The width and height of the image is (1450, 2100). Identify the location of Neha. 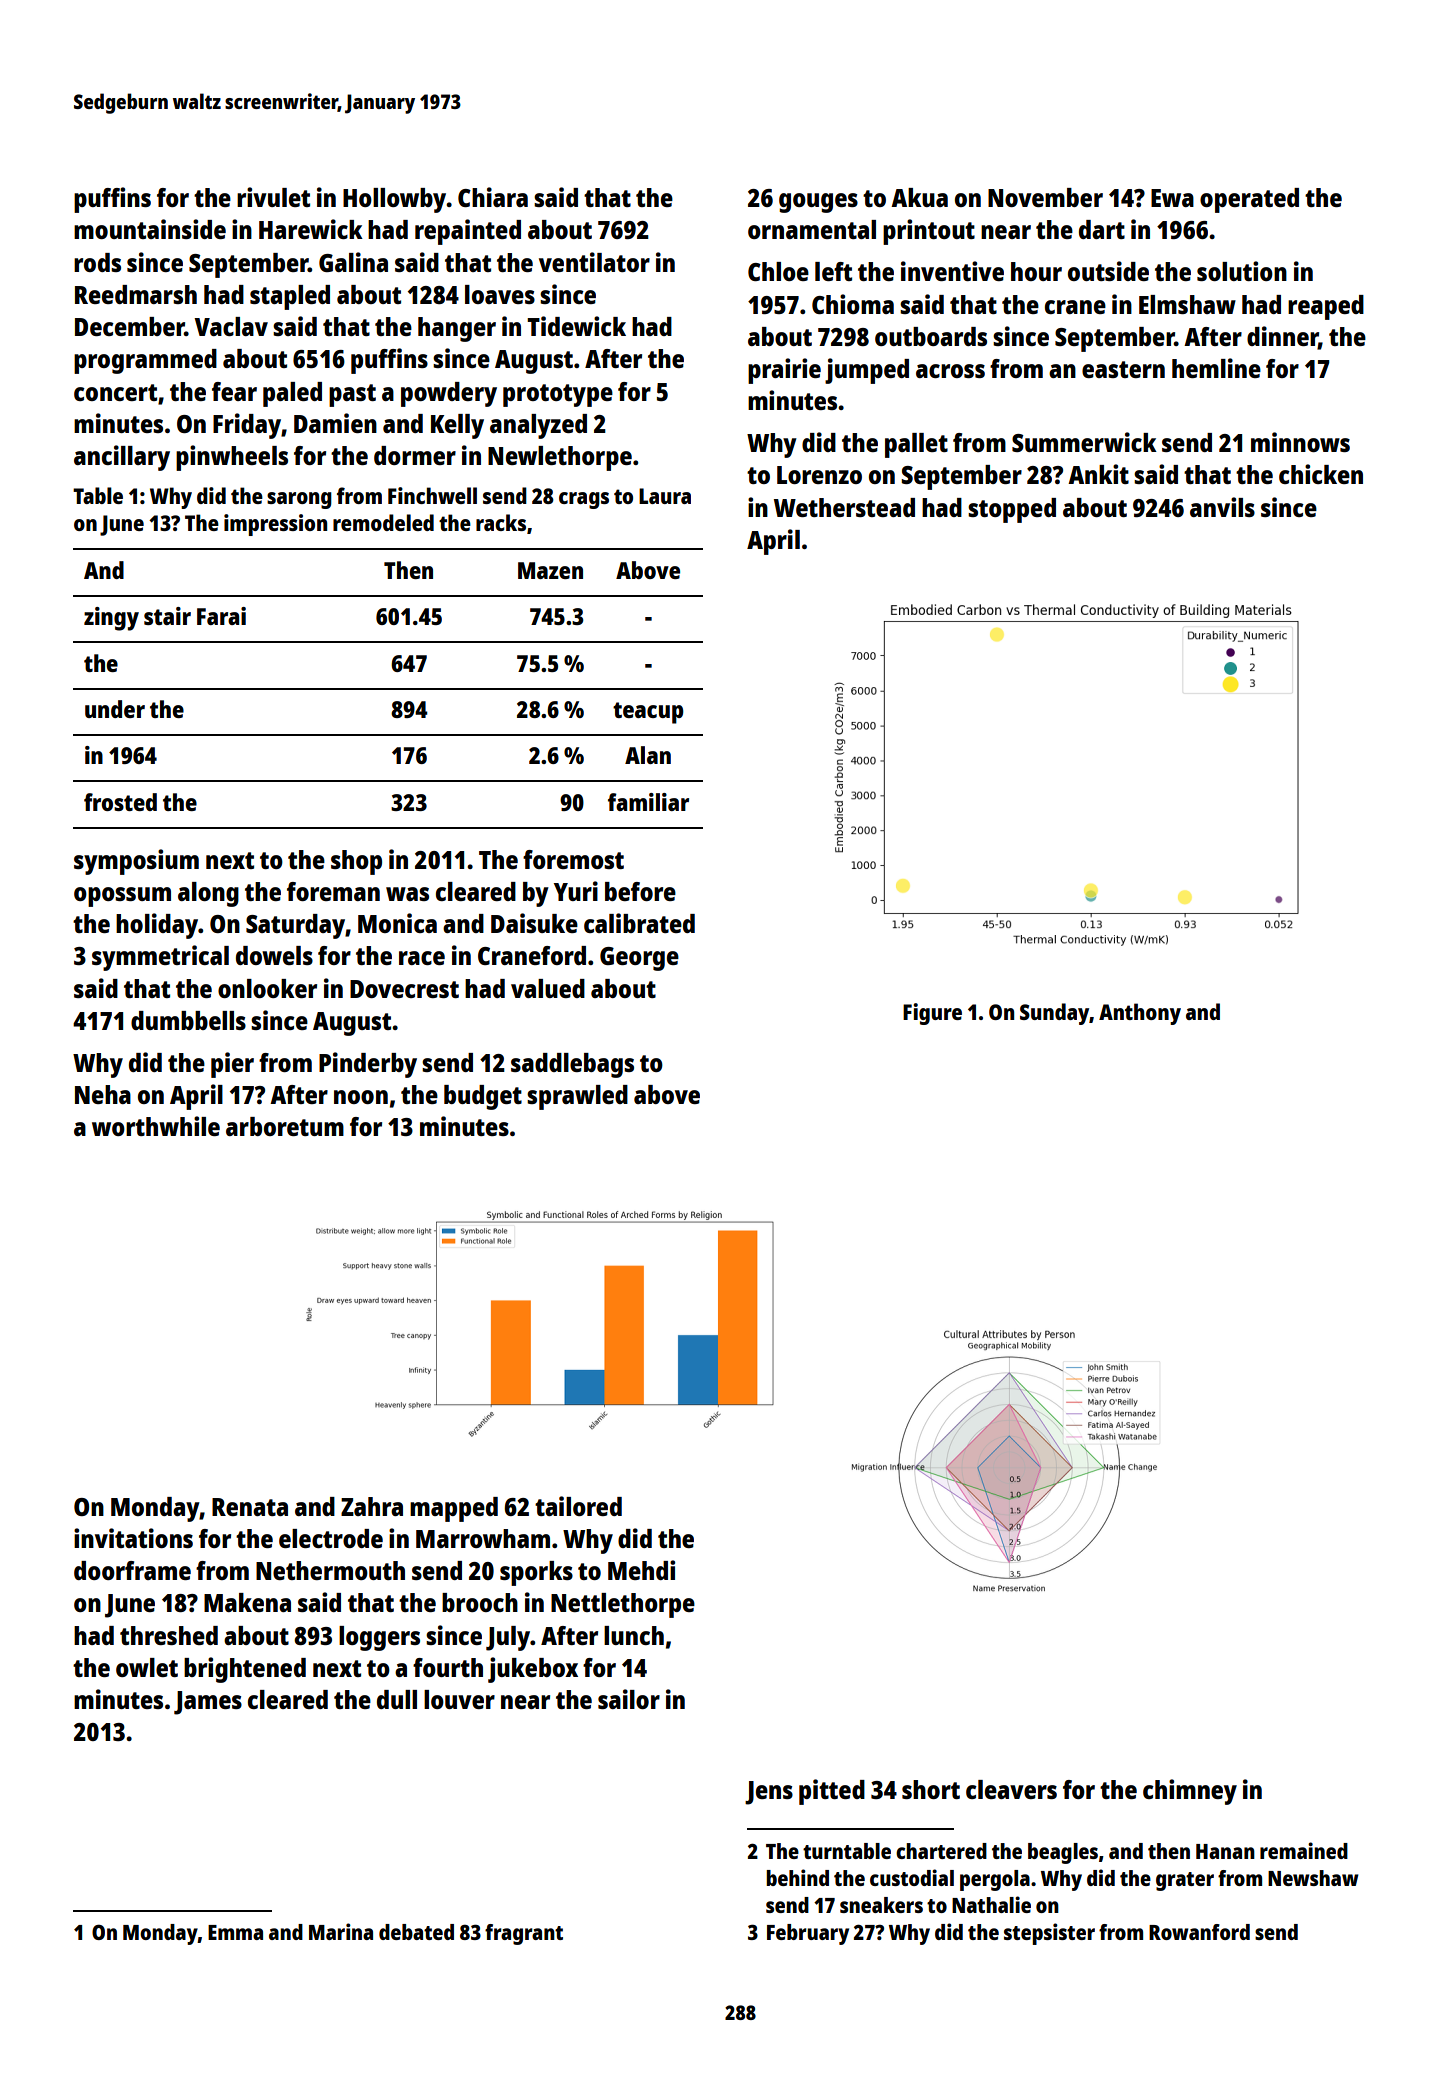
(103, 1094).
